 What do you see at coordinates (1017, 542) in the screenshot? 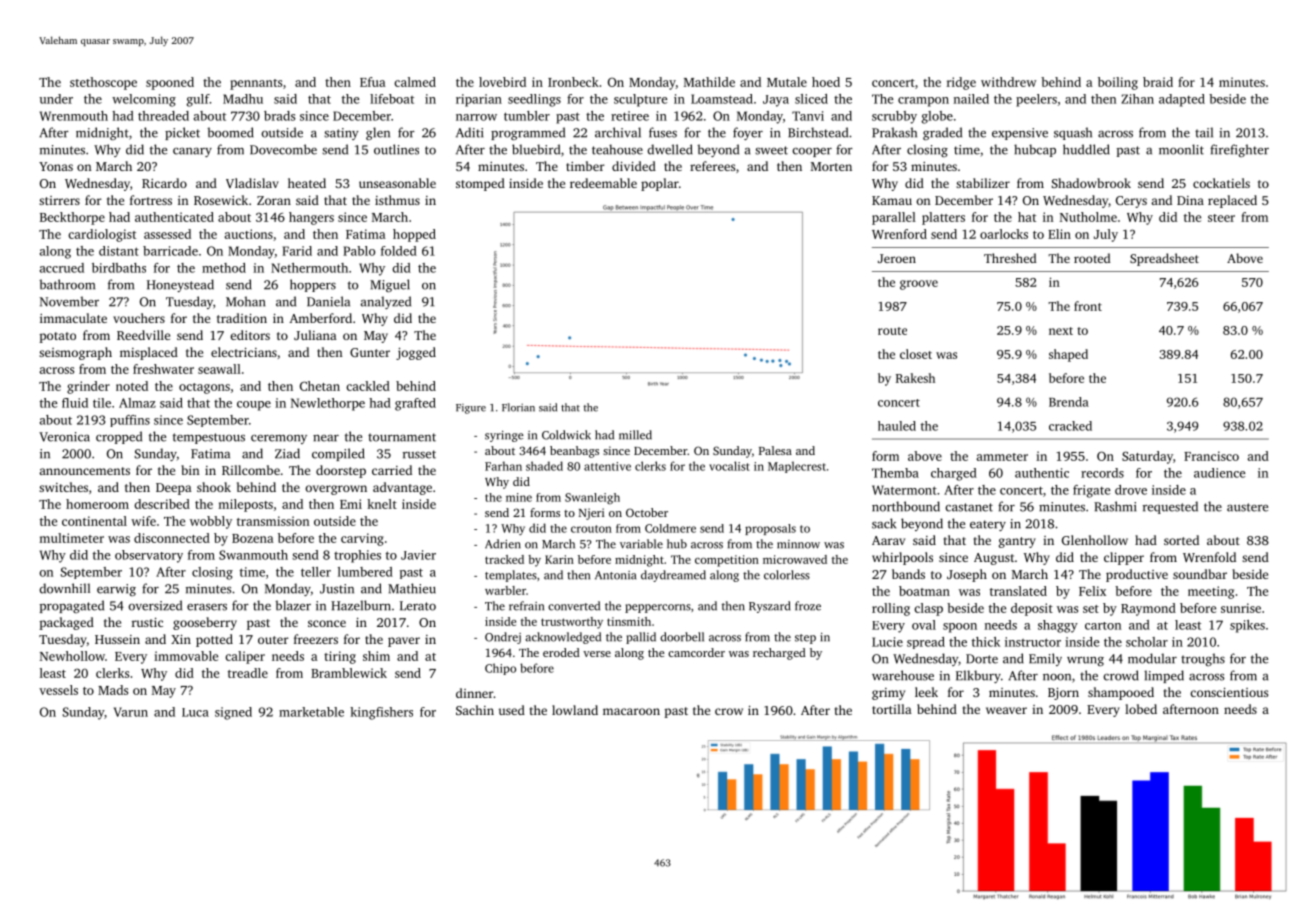
I see `gantry` at bounding box center [1017, 542].
